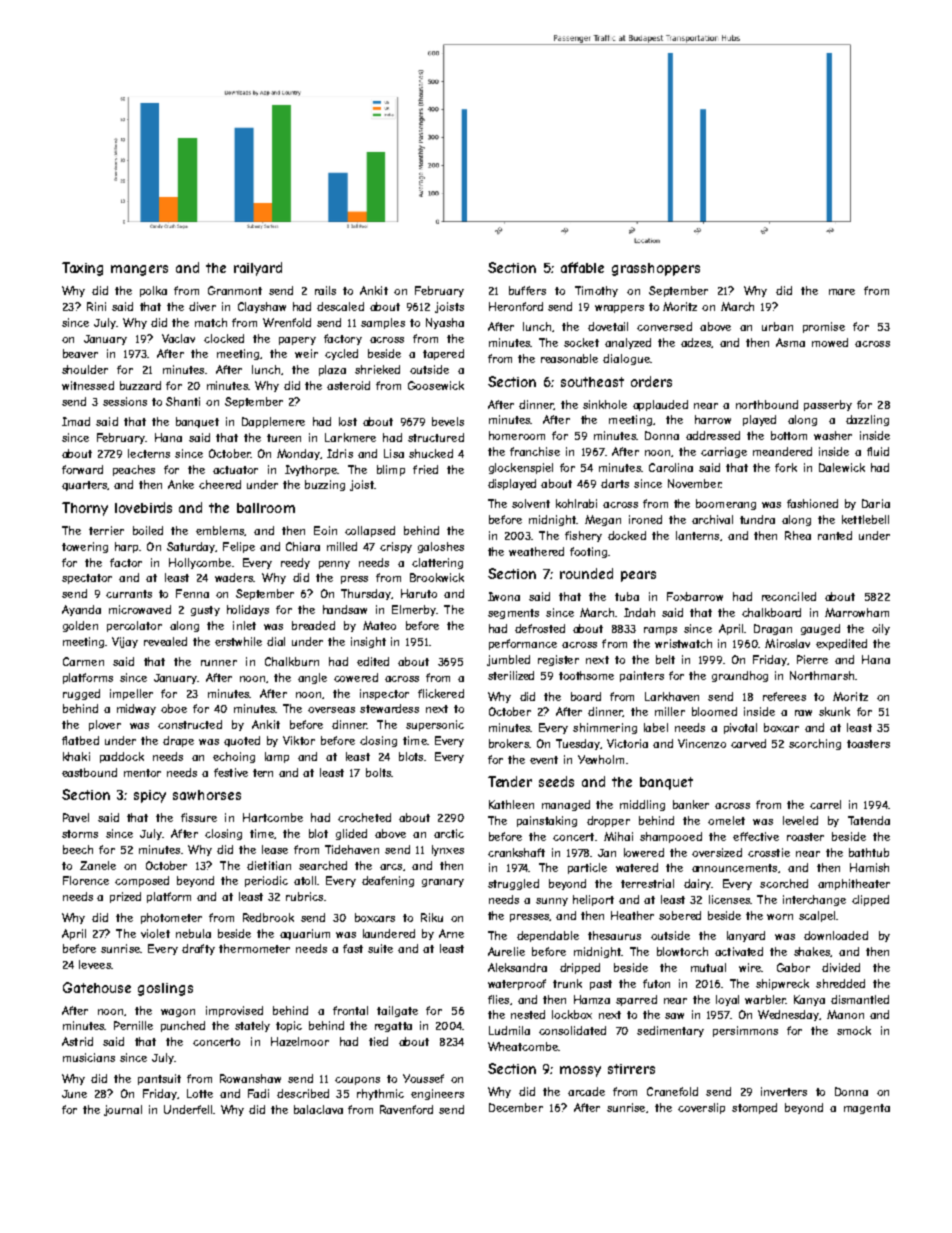  What do you see at coordinates (857, 612) in the page?
I see `Marrowham` at bounding box center [857, 612].
